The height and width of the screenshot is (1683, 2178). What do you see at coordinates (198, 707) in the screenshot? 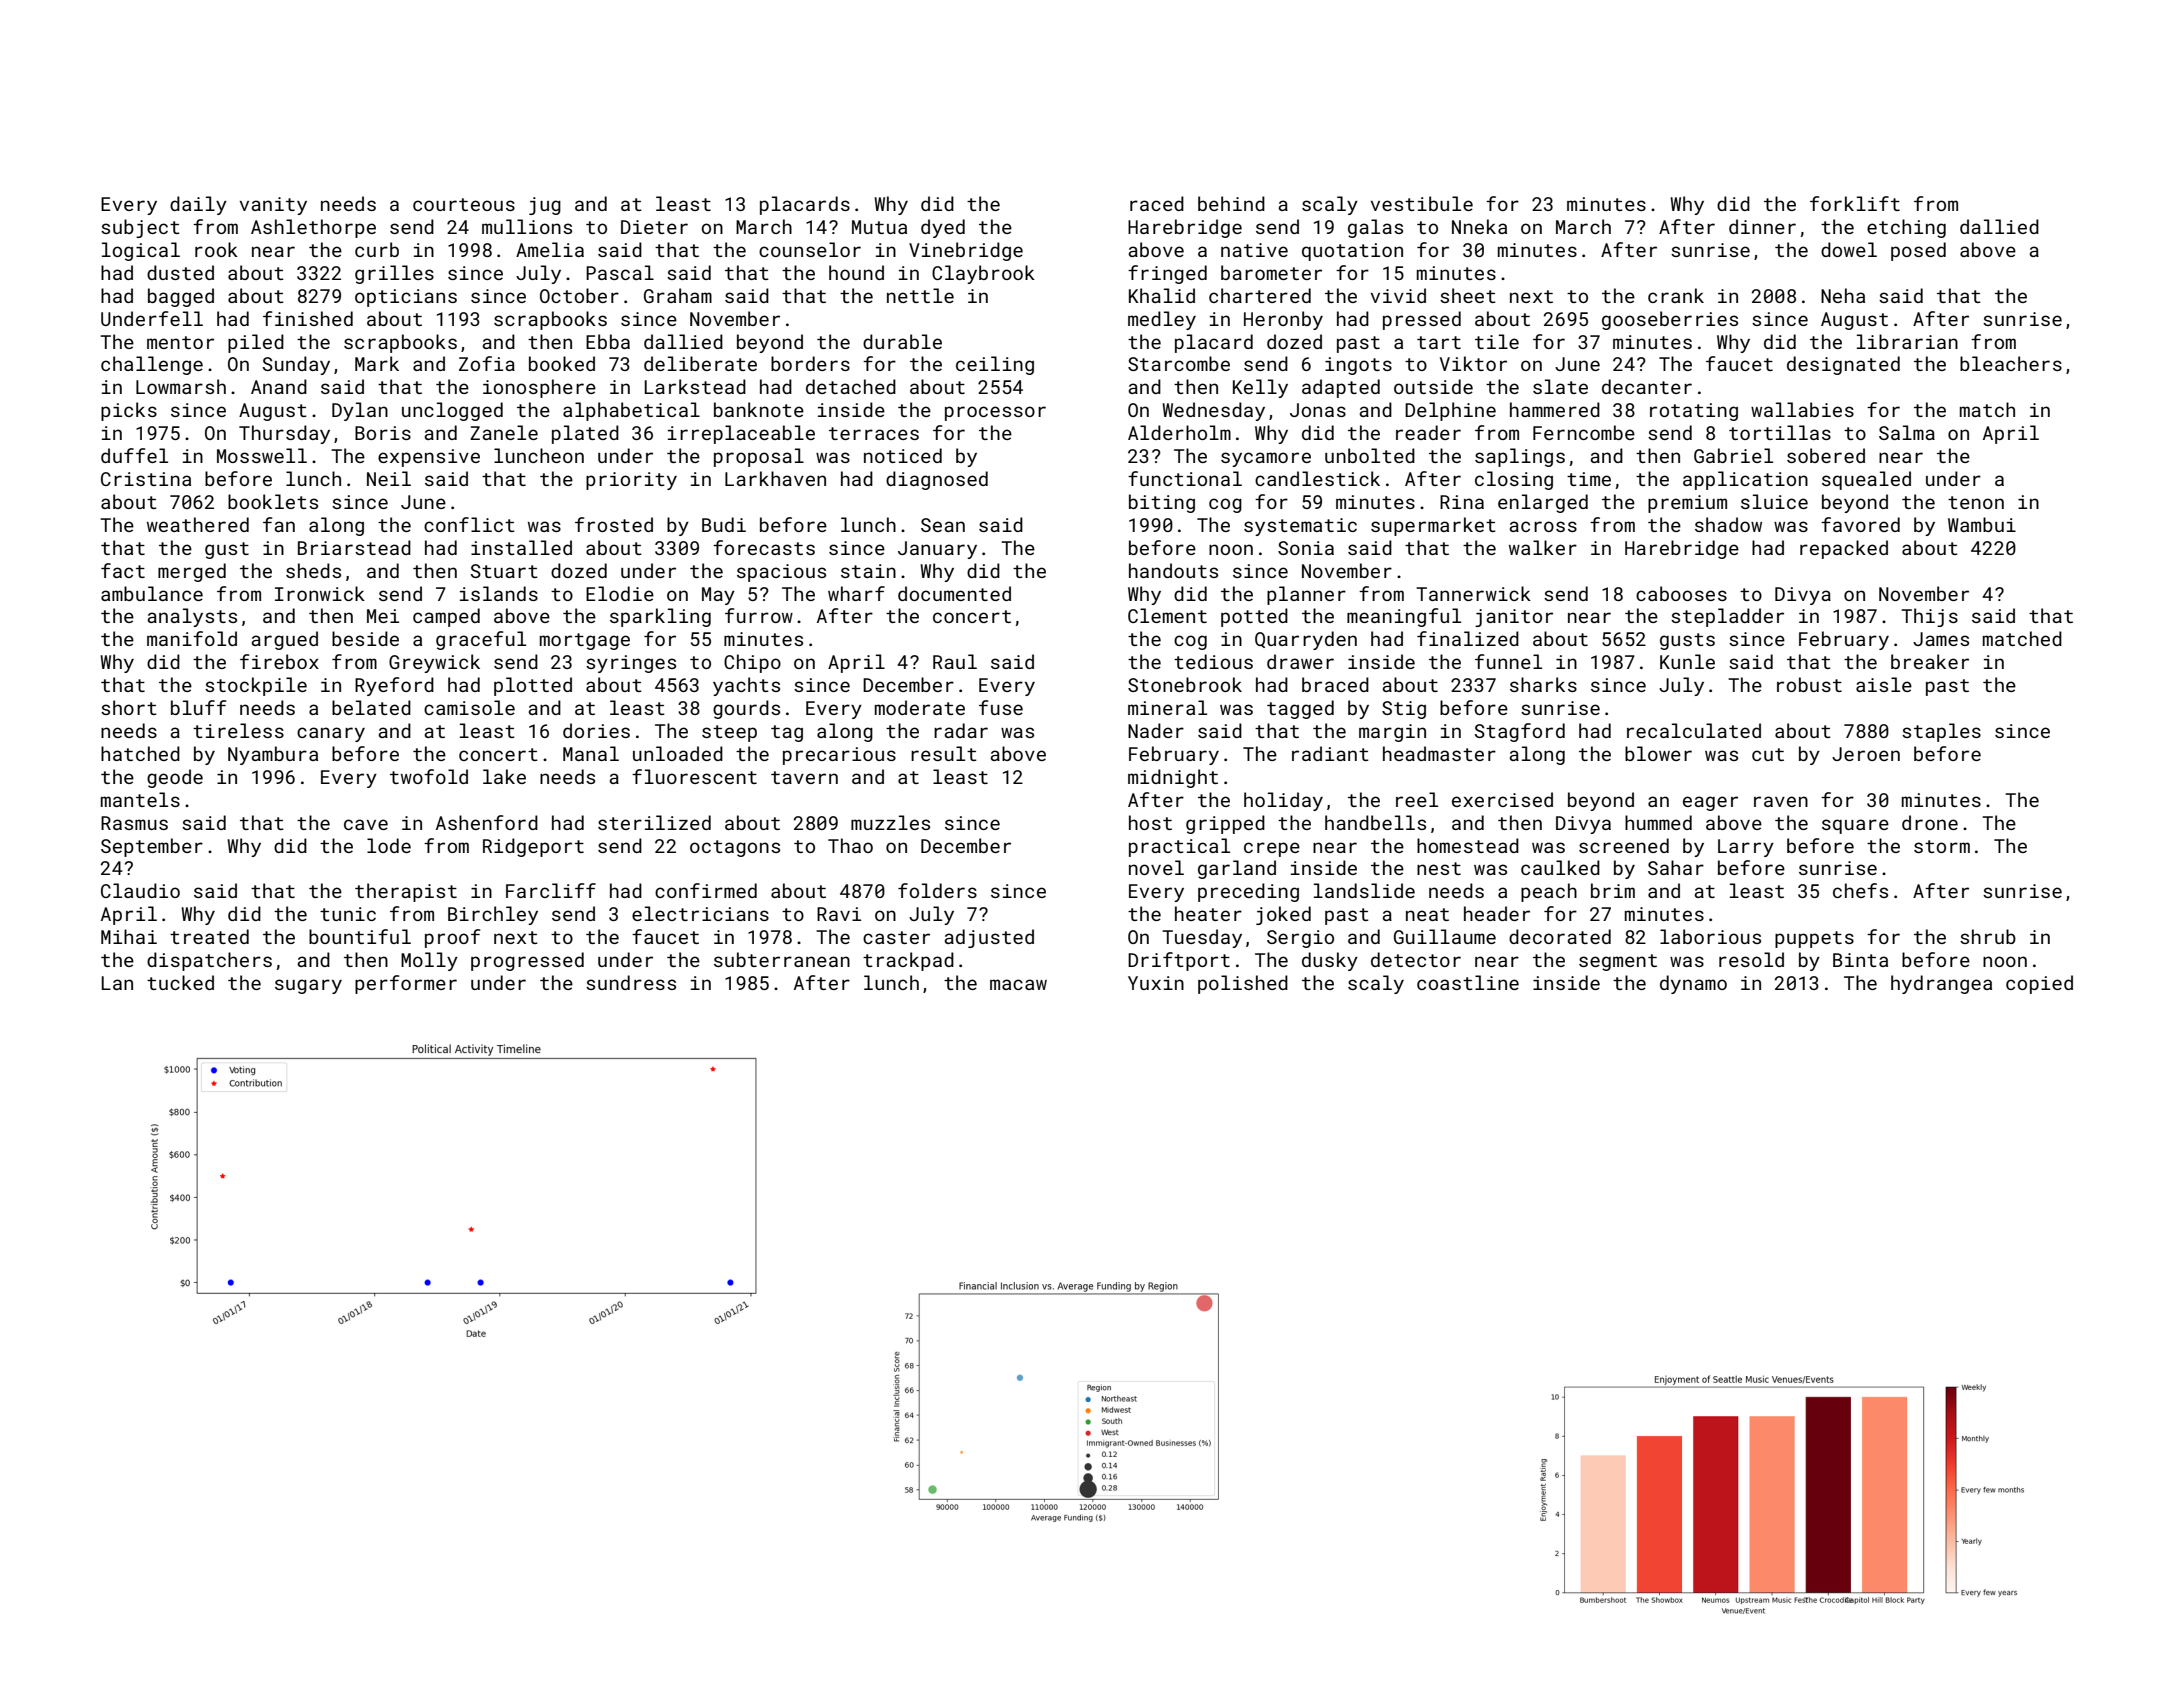
I see `bluff` at bounding box center [198, 707].
